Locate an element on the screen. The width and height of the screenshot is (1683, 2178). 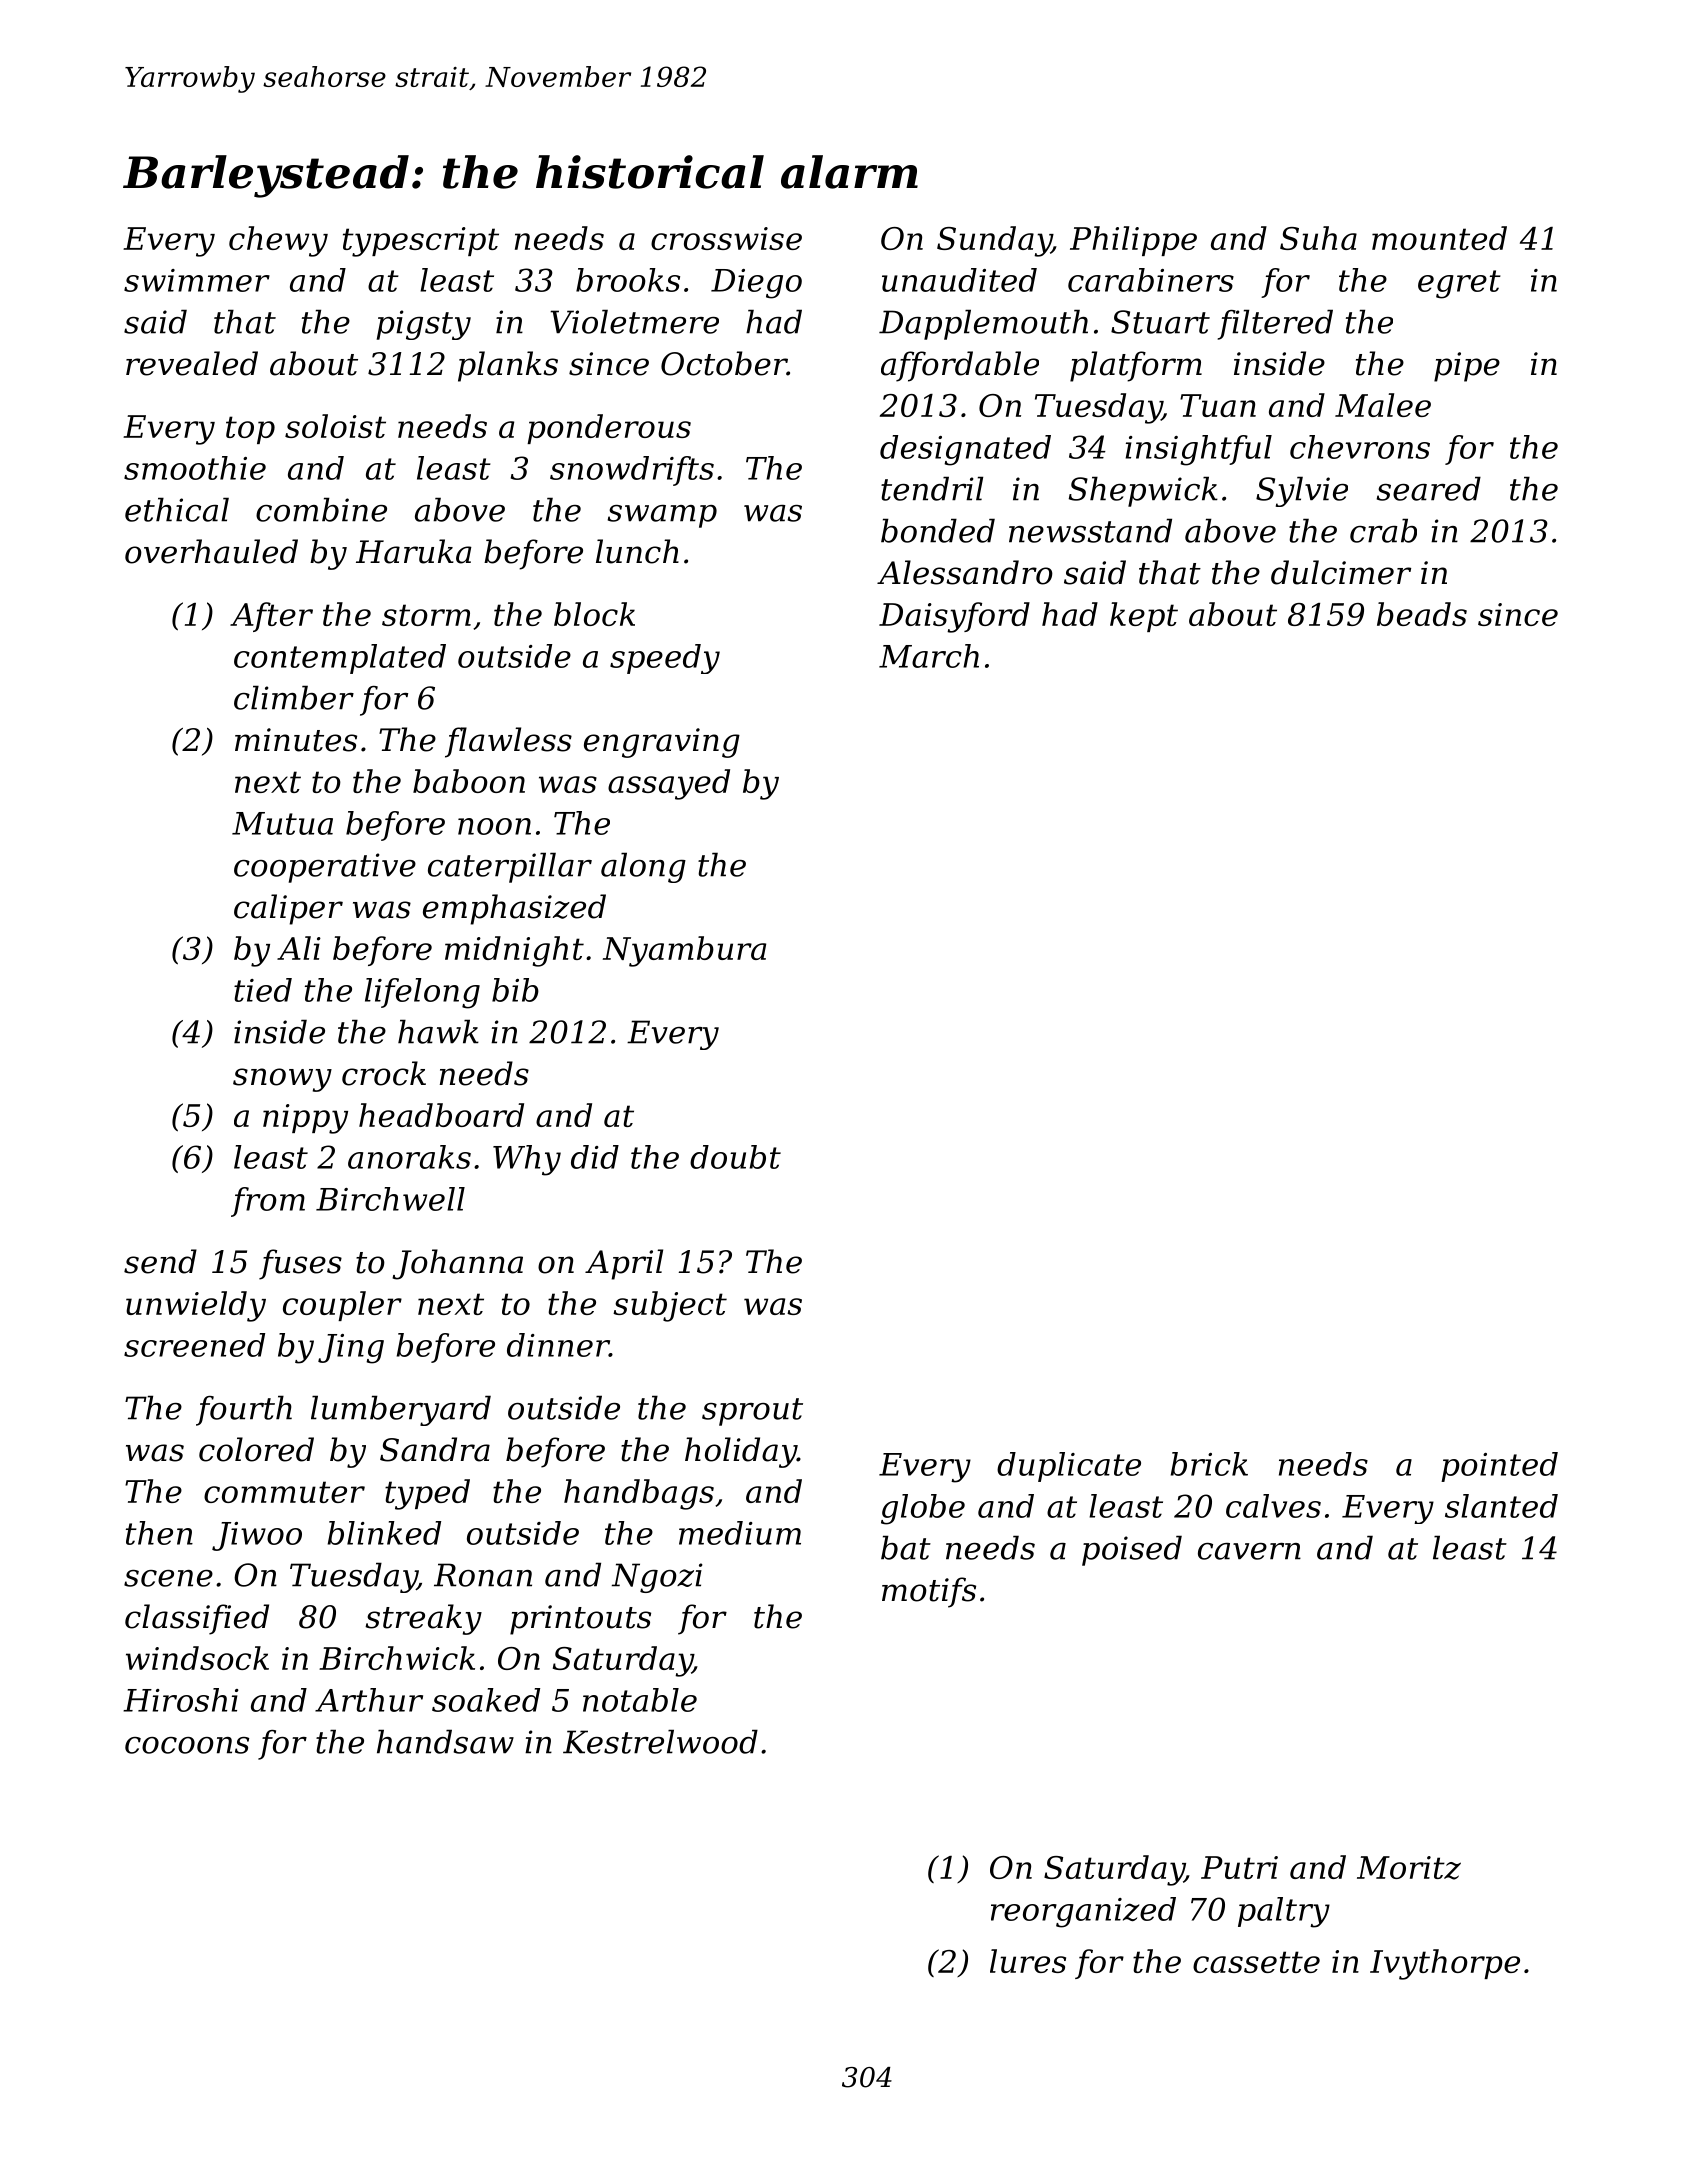
motifs is located at coordinates (929, 1592).
